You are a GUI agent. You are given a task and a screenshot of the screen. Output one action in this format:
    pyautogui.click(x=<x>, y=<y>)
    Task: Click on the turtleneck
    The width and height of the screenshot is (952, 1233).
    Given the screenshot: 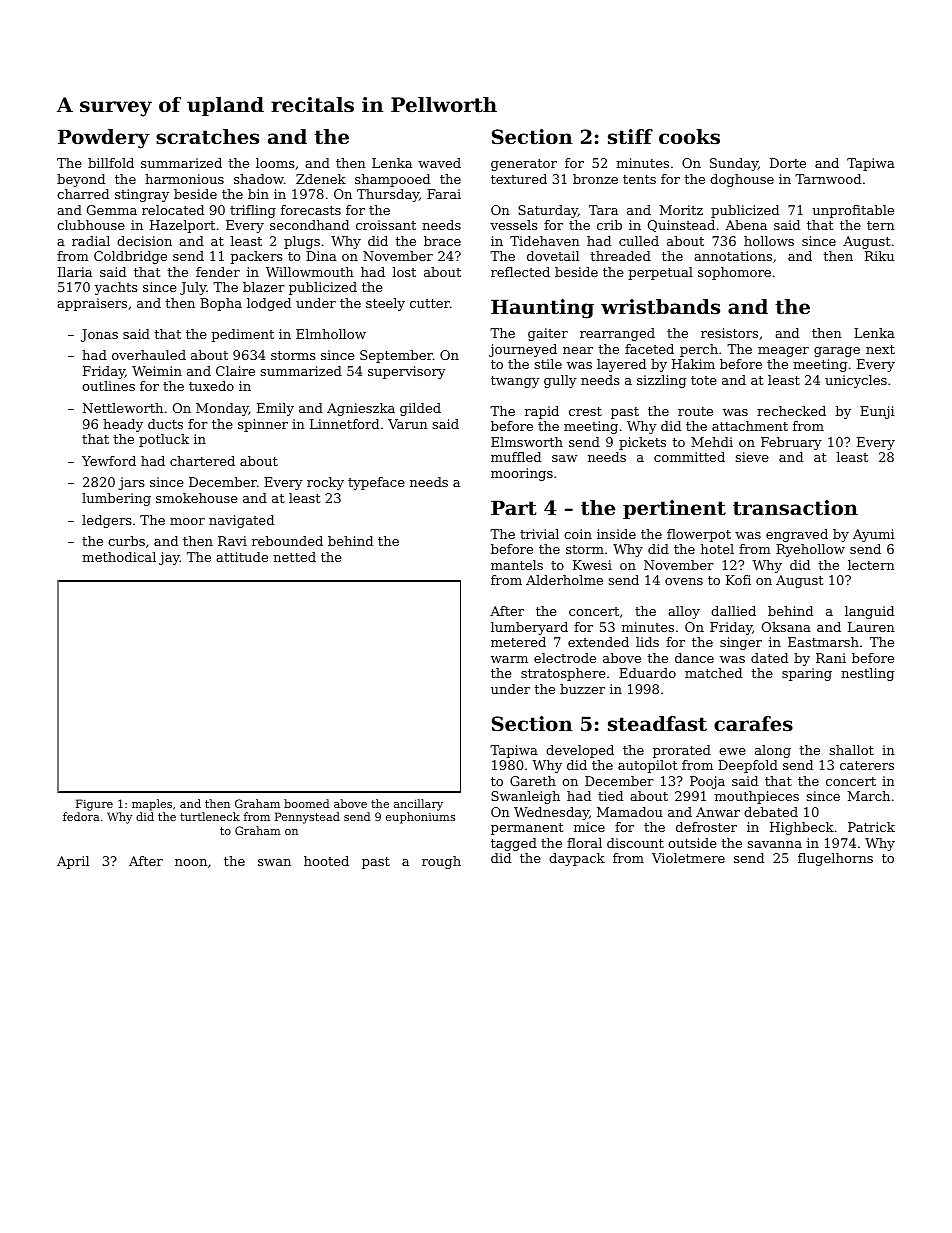 What is the action you would take?
    pyautogui.click(x=210, y=816)
